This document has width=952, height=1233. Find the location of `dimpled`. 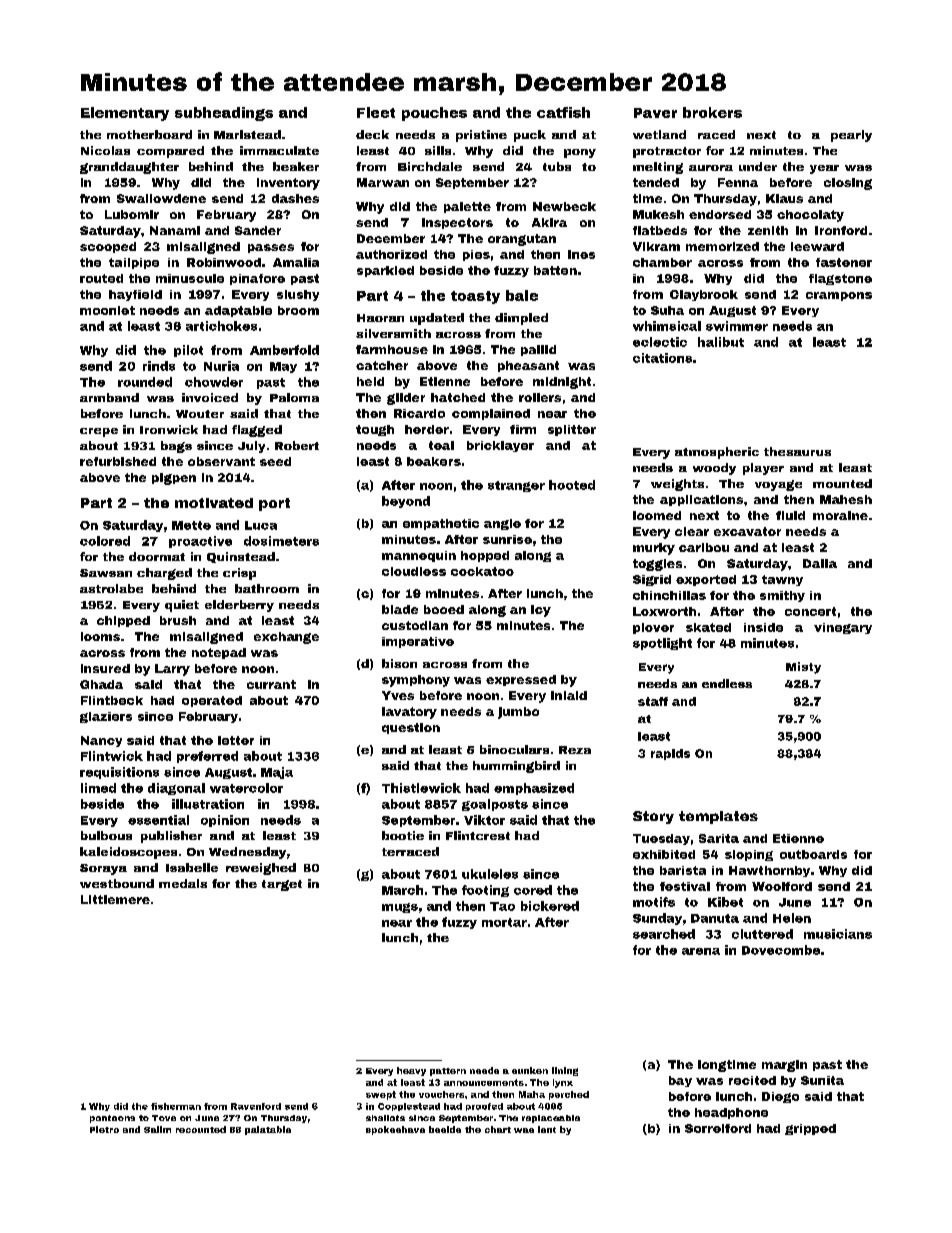

dimpled is located at coordinates (521, 319).
